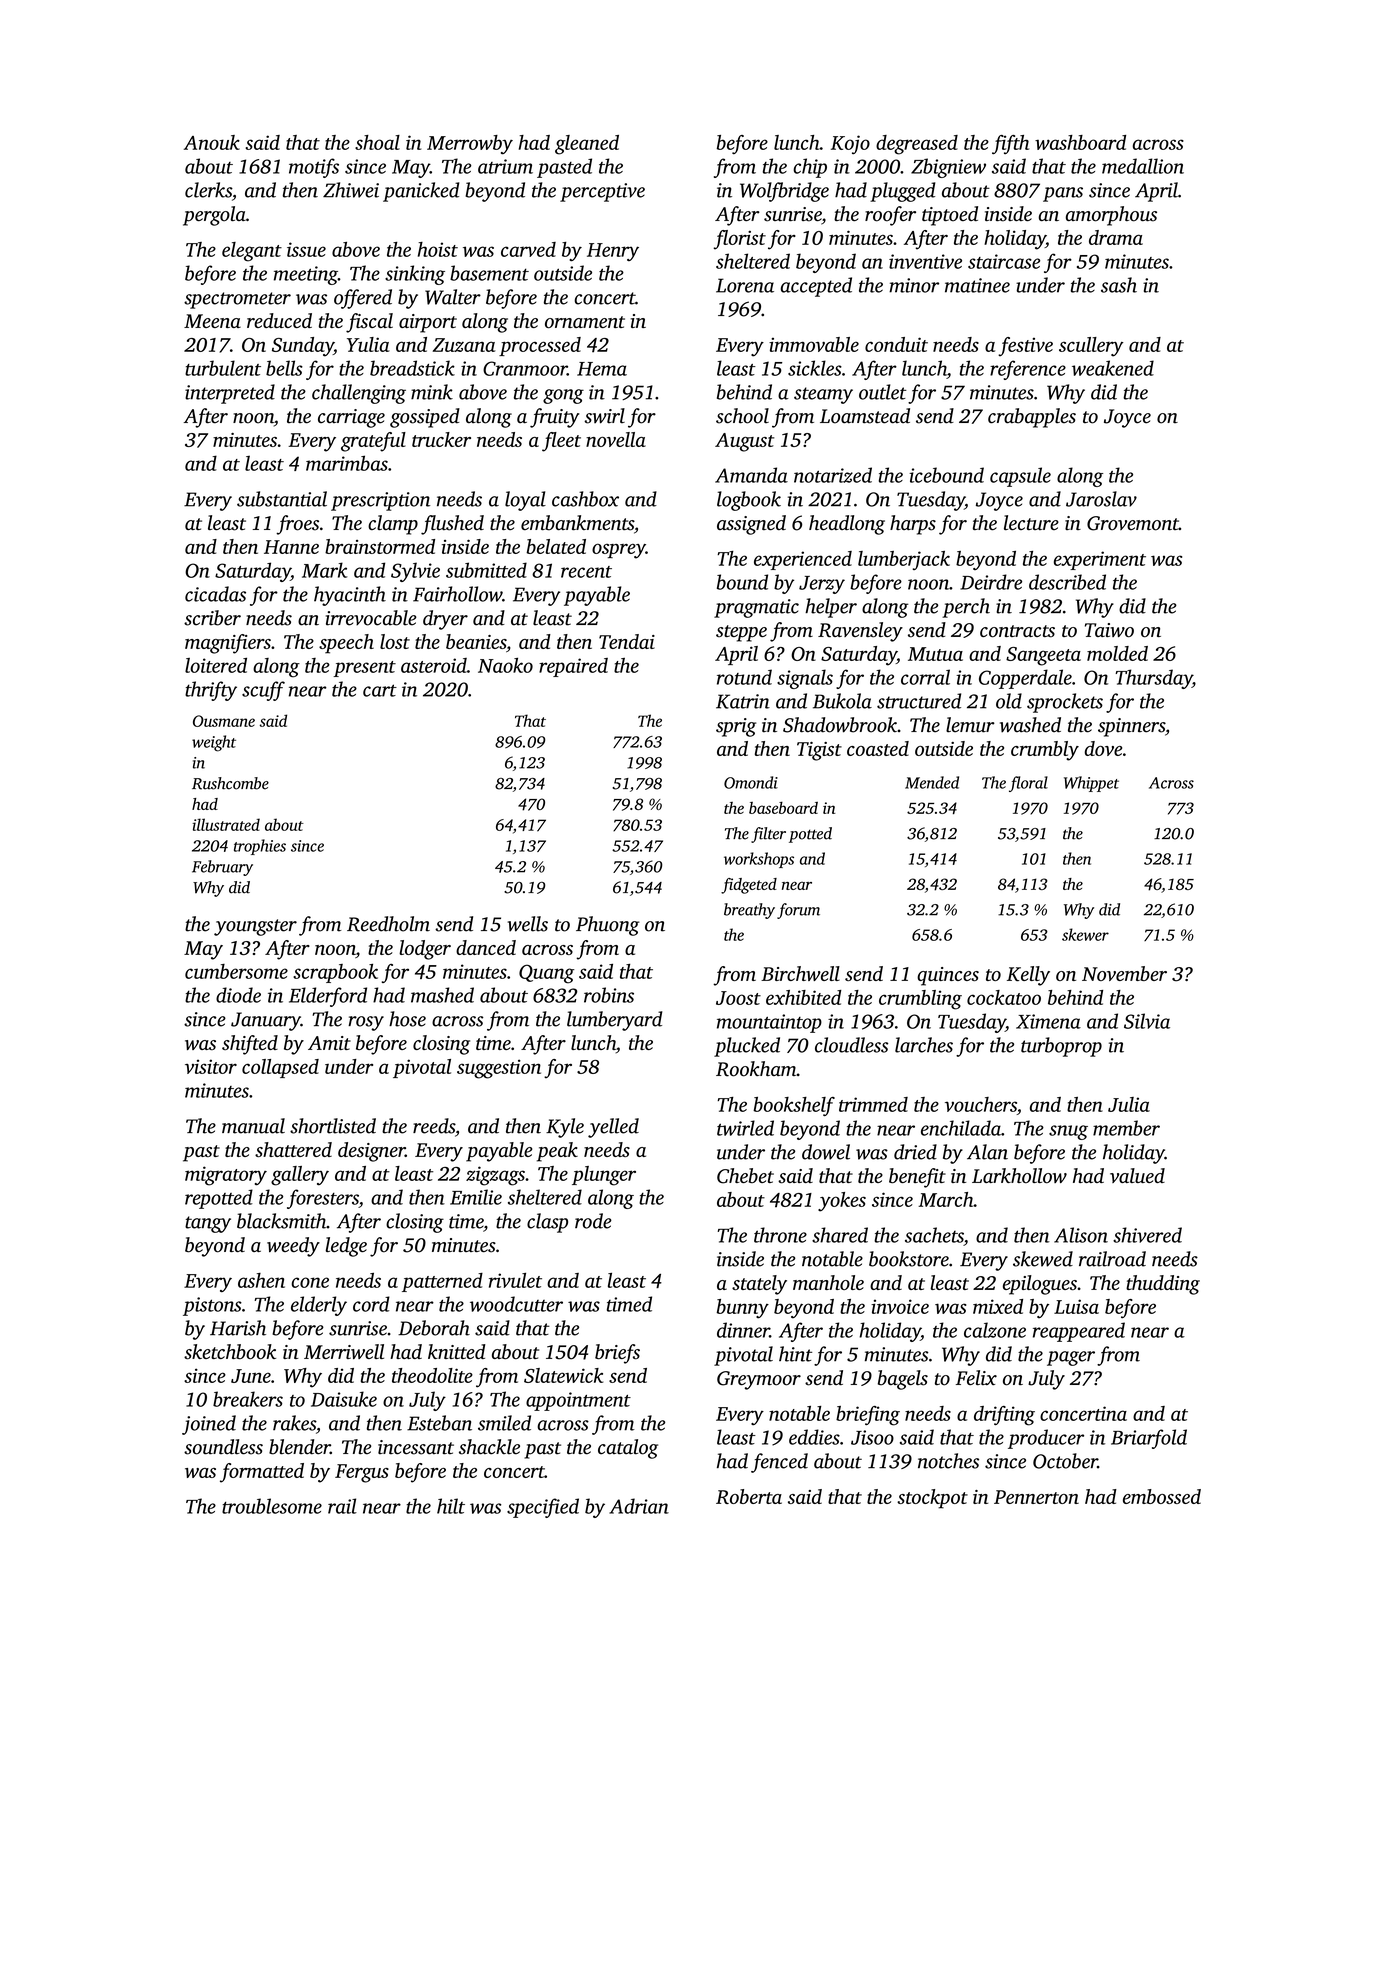 The image size is (1386, 1969). What do you see at coordinates (421, 192) in the image?
I see `panicked` at bounding box center [421, 192].
